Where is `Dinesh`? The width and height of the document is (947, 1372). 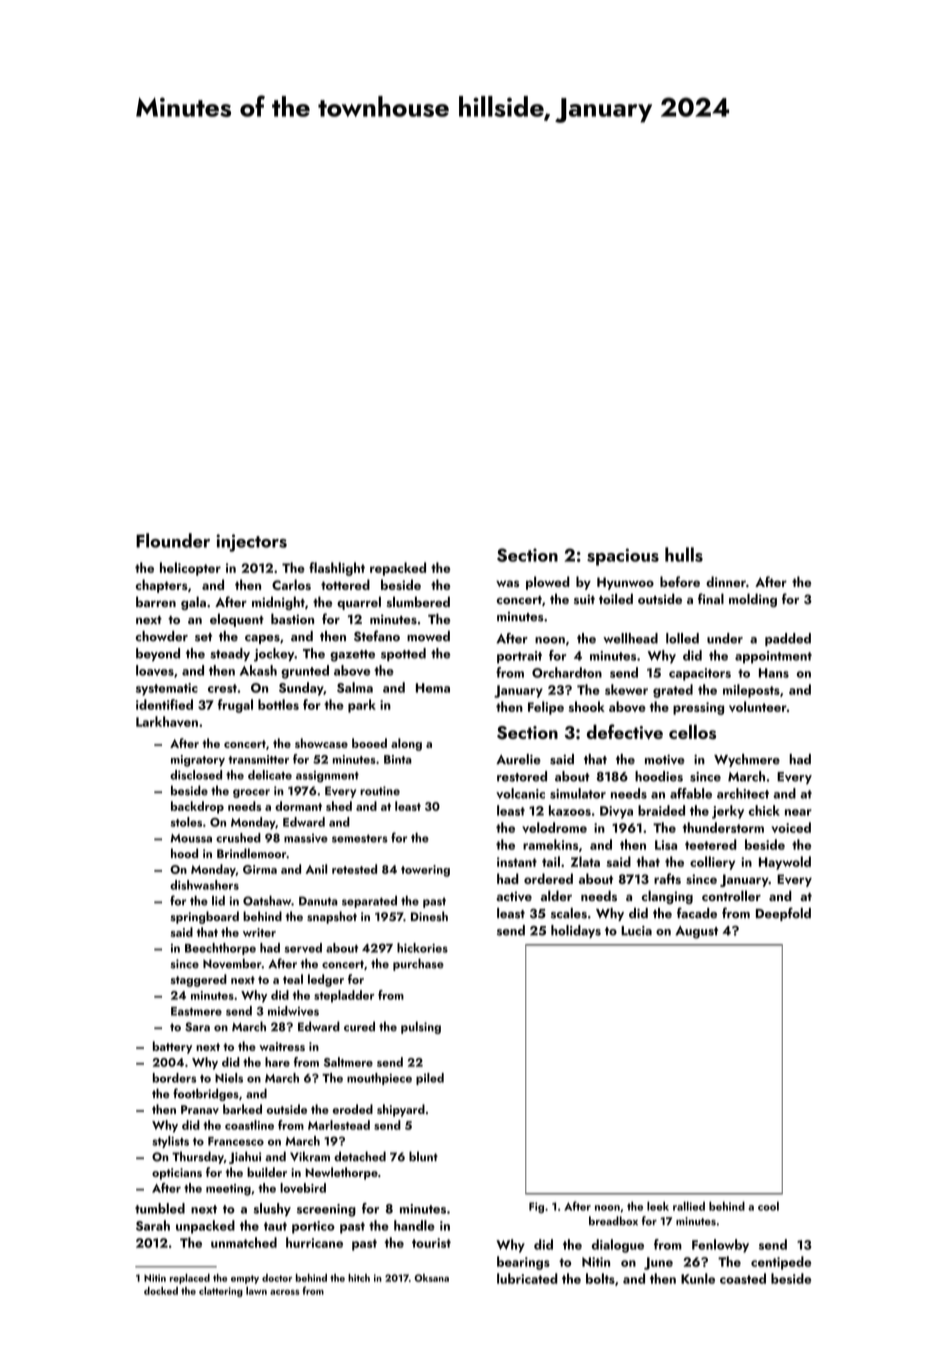
Dinesh is located at coordinates (429, 916).
